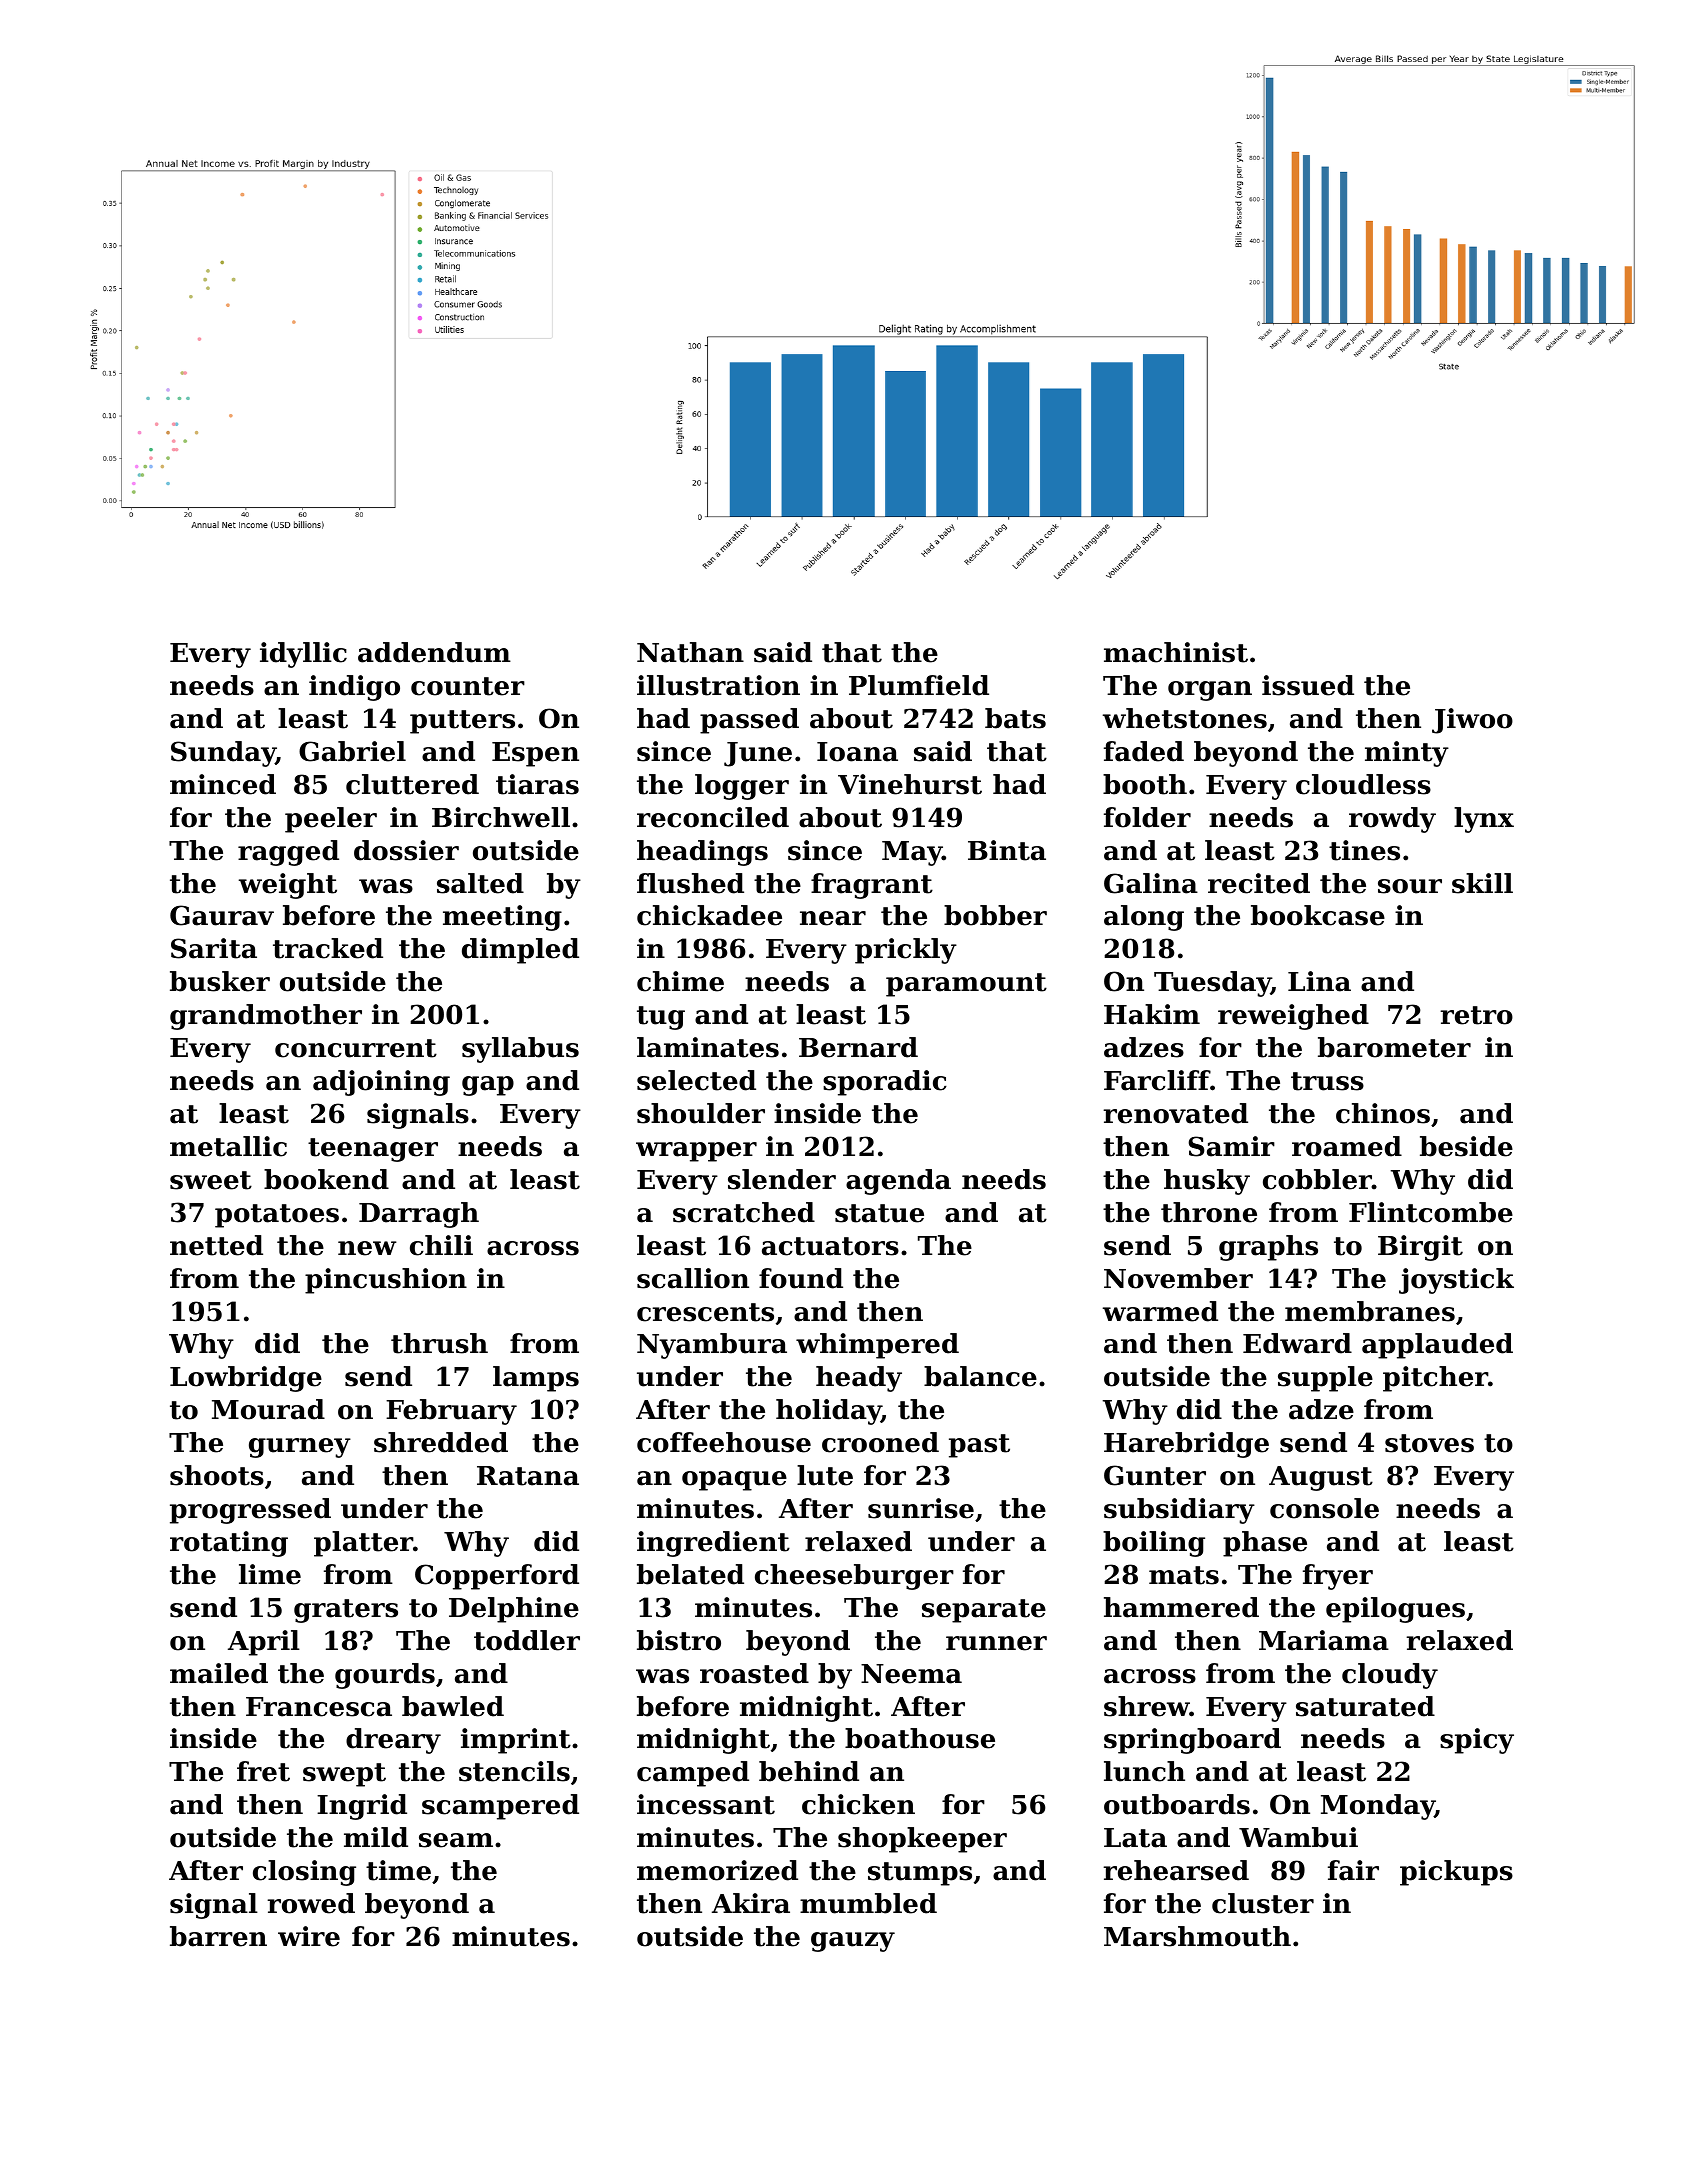 The height and width of the image is (2178, 1683). Describe the element at coordinates (217, 1475) in the image. I see `shoots` at that location.
